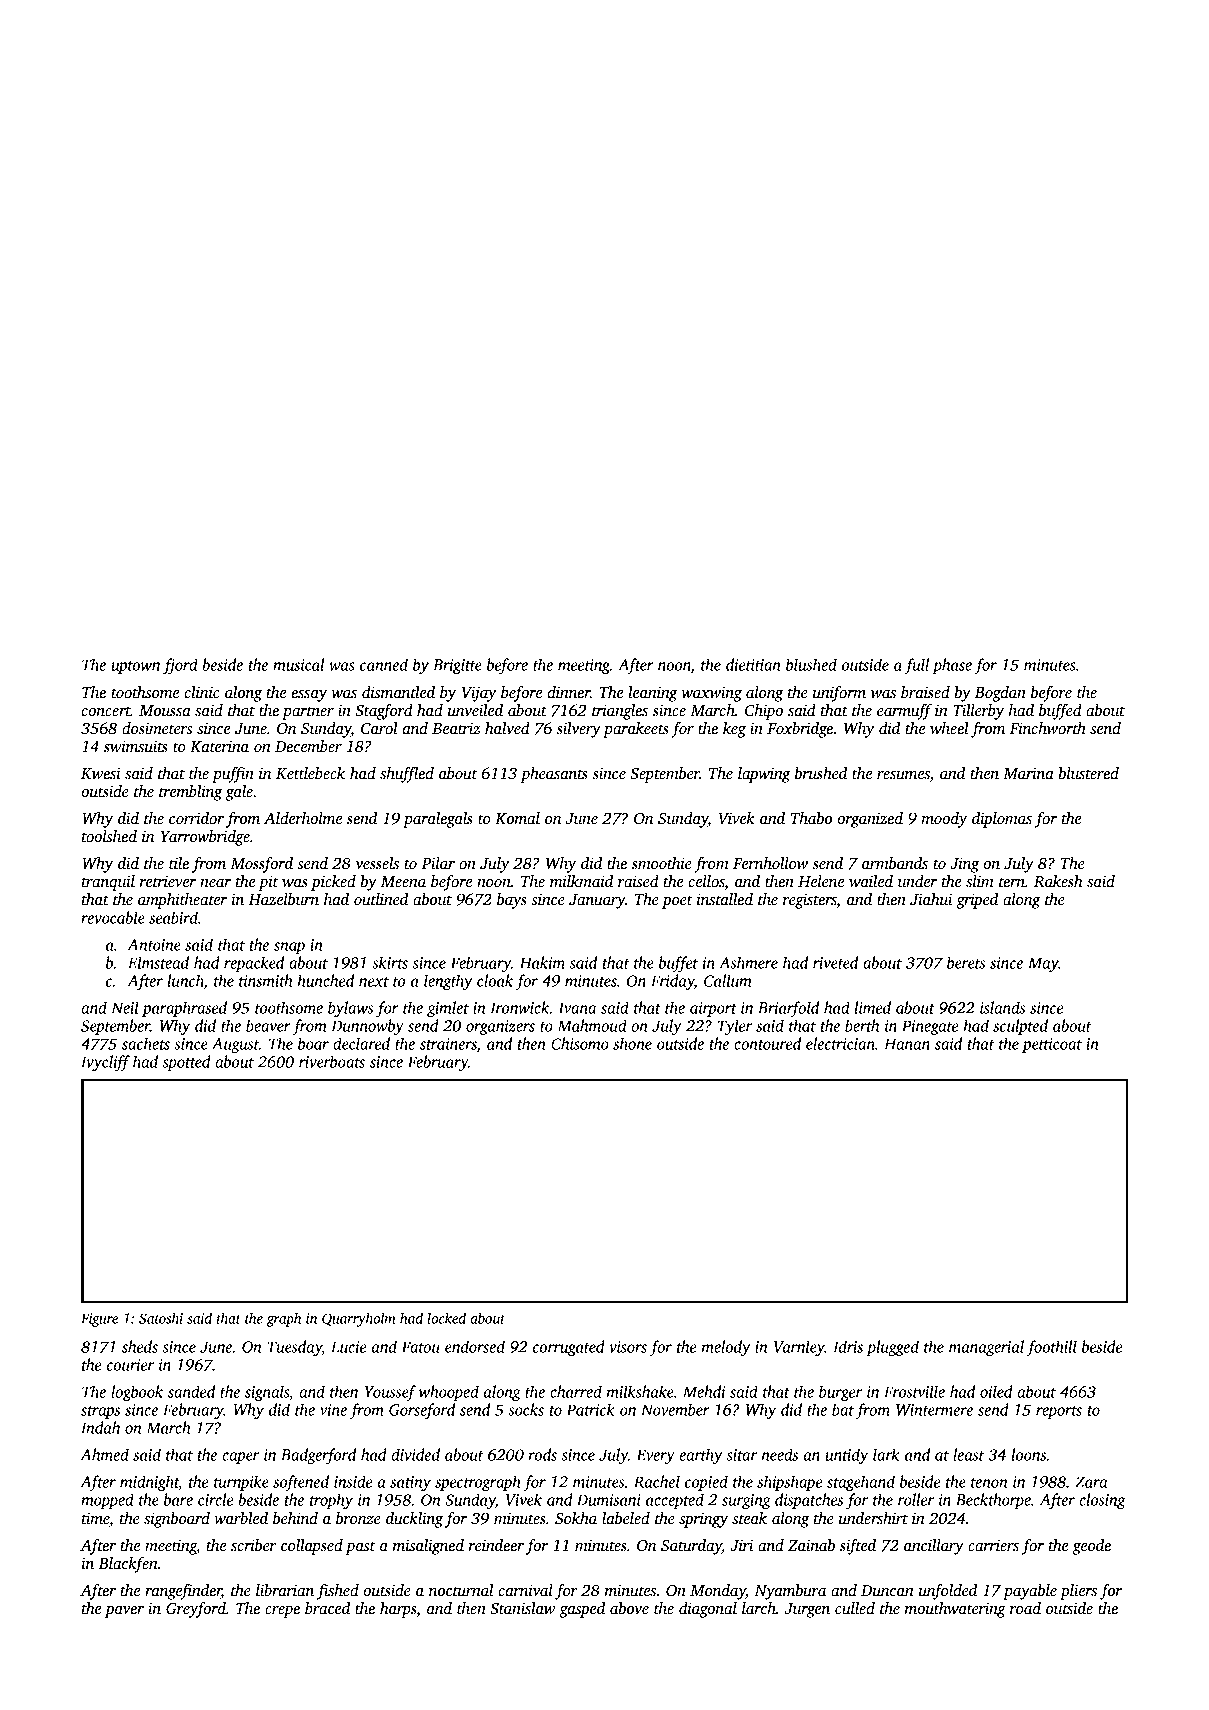 This image has height=1710, width=1209. Describe the element at coordinates (576, 1518) in the image. I see `Sokha` at that location.
